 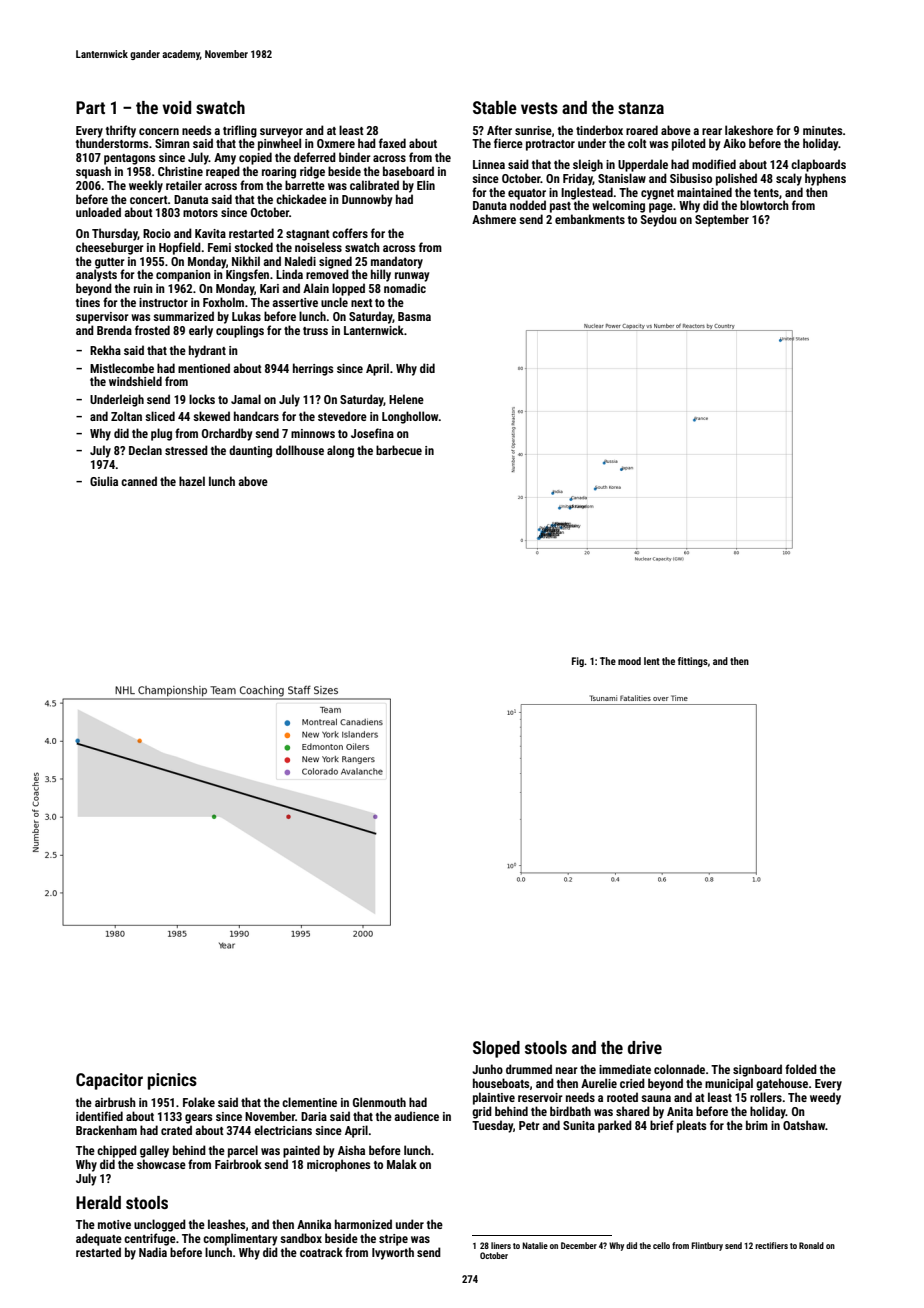 What do you see at coordinates (495, 107) in the screenshot?
I see `Stable` at bounding box center [495, 107].
